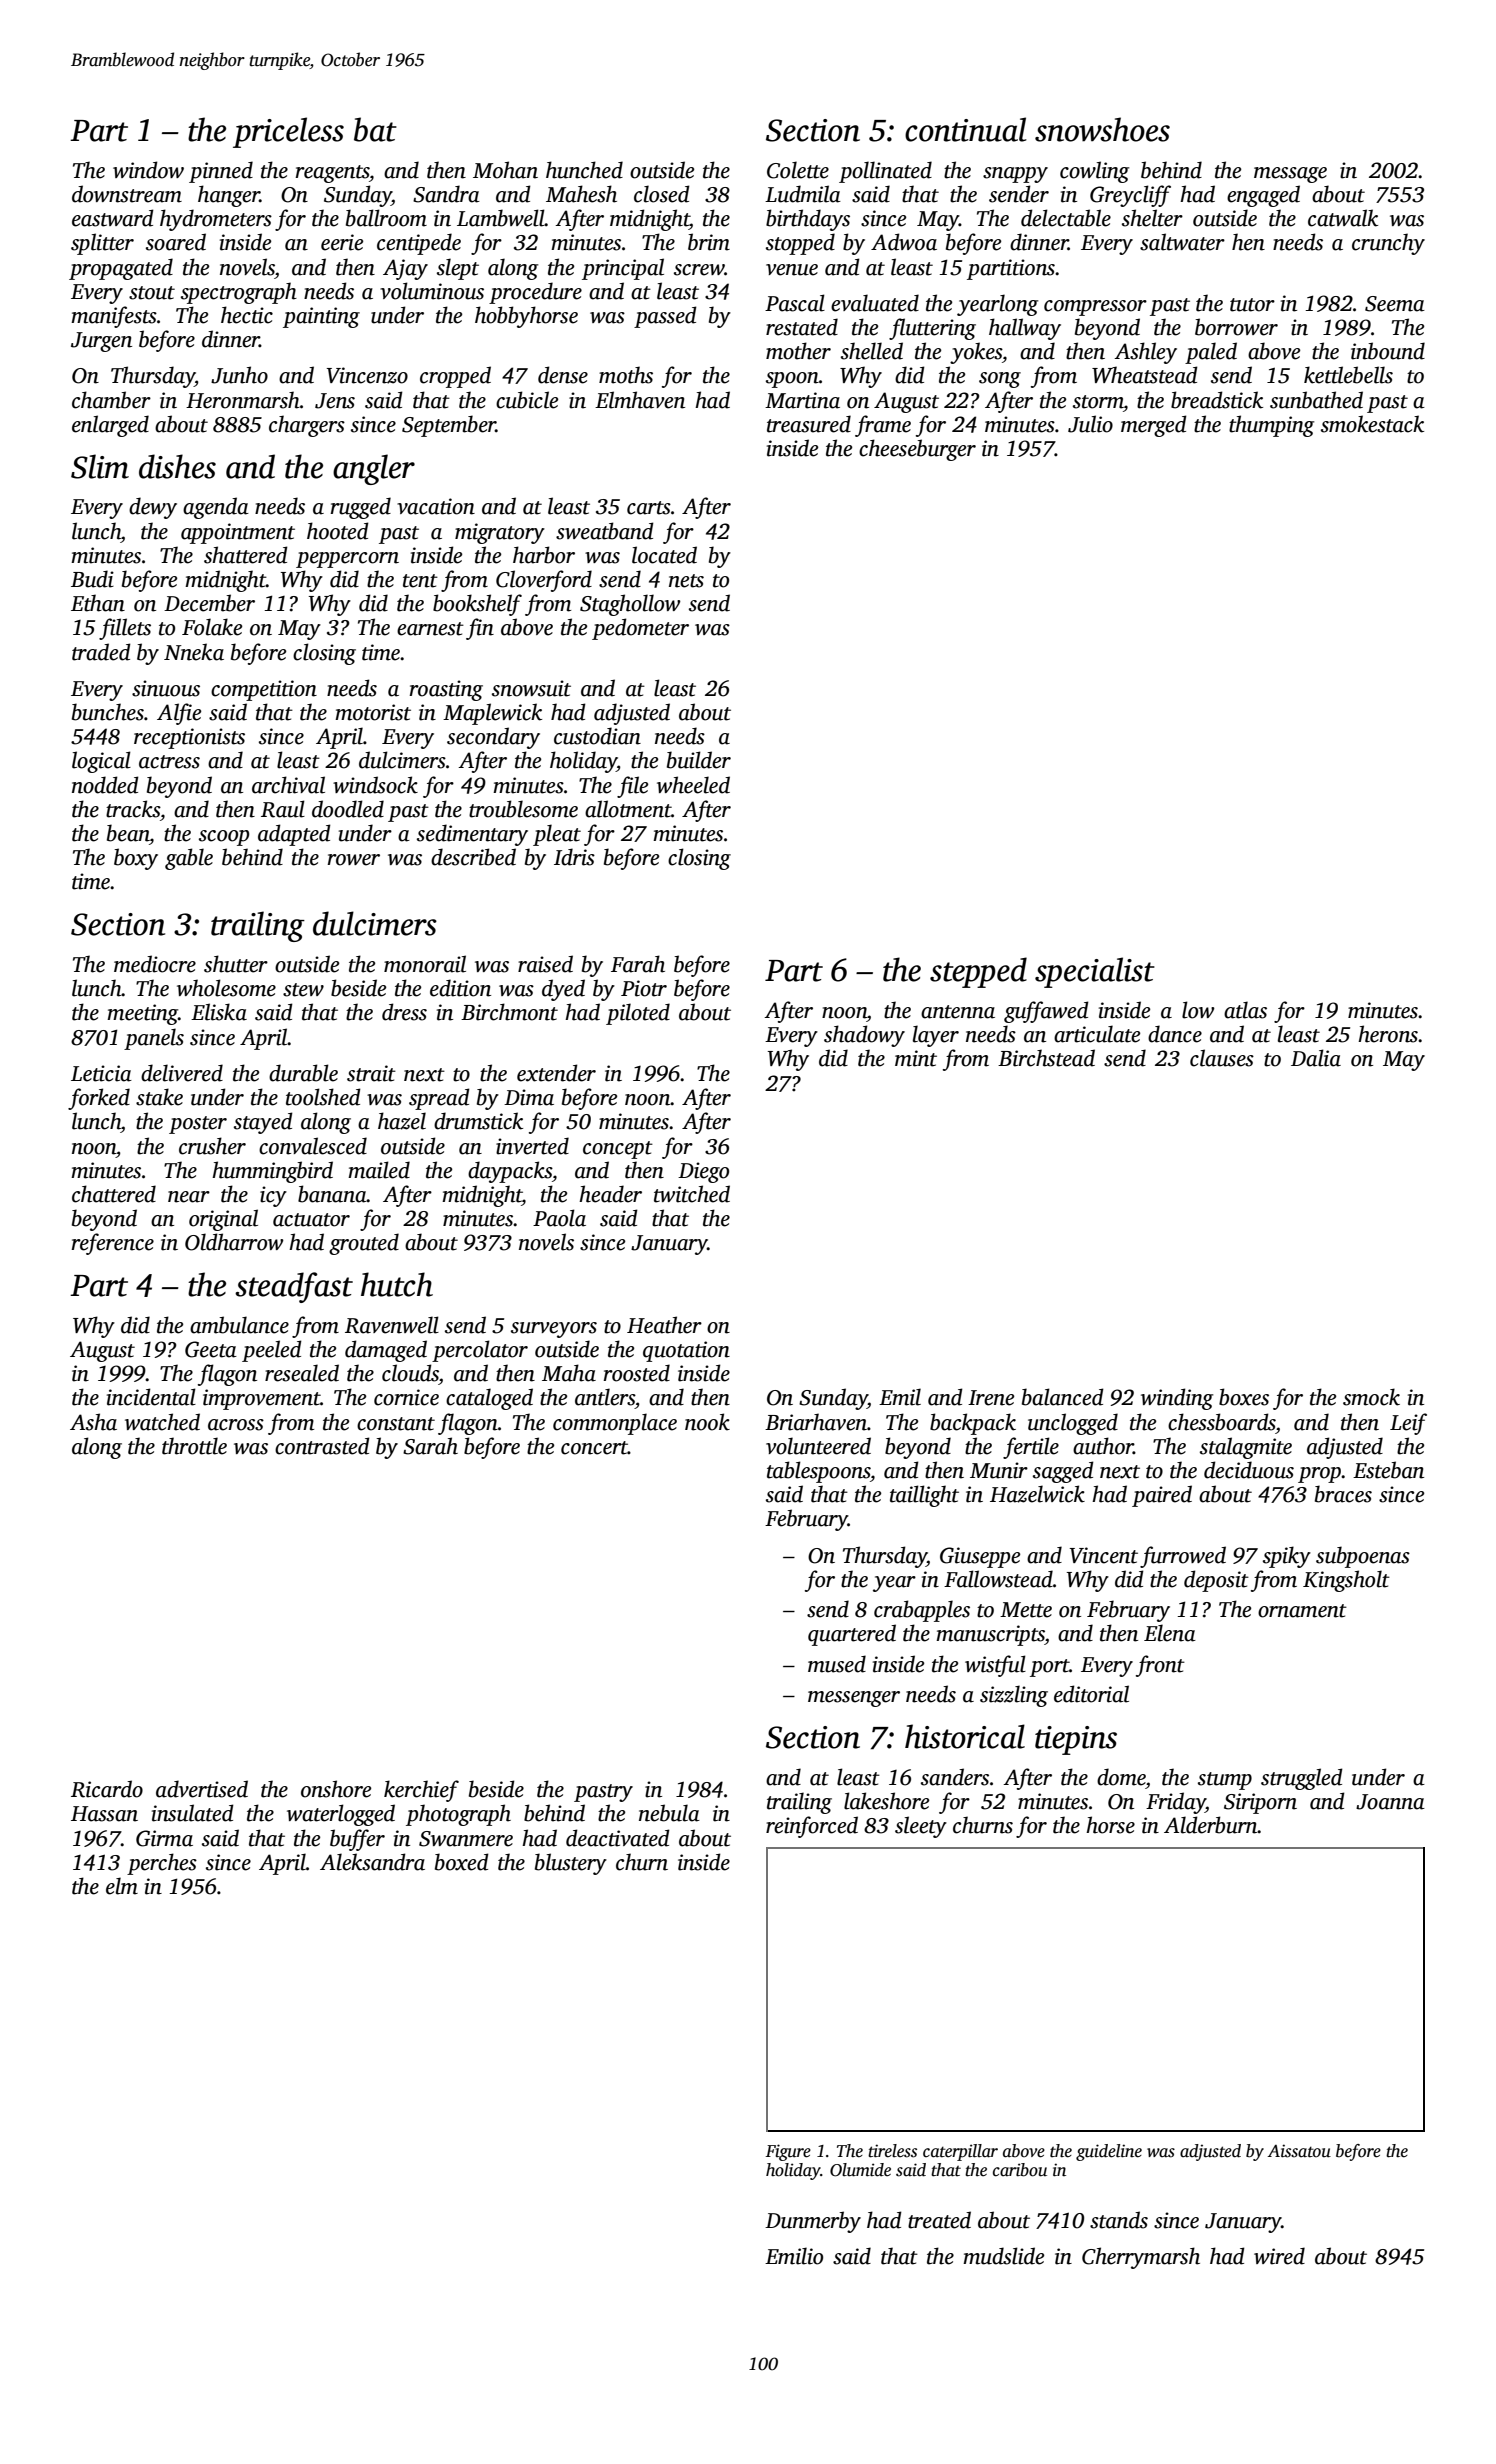  What do you see at coordinates (1271, 426) in the screenshot?
I see `thumping` at bounding box center [1271, 426].
